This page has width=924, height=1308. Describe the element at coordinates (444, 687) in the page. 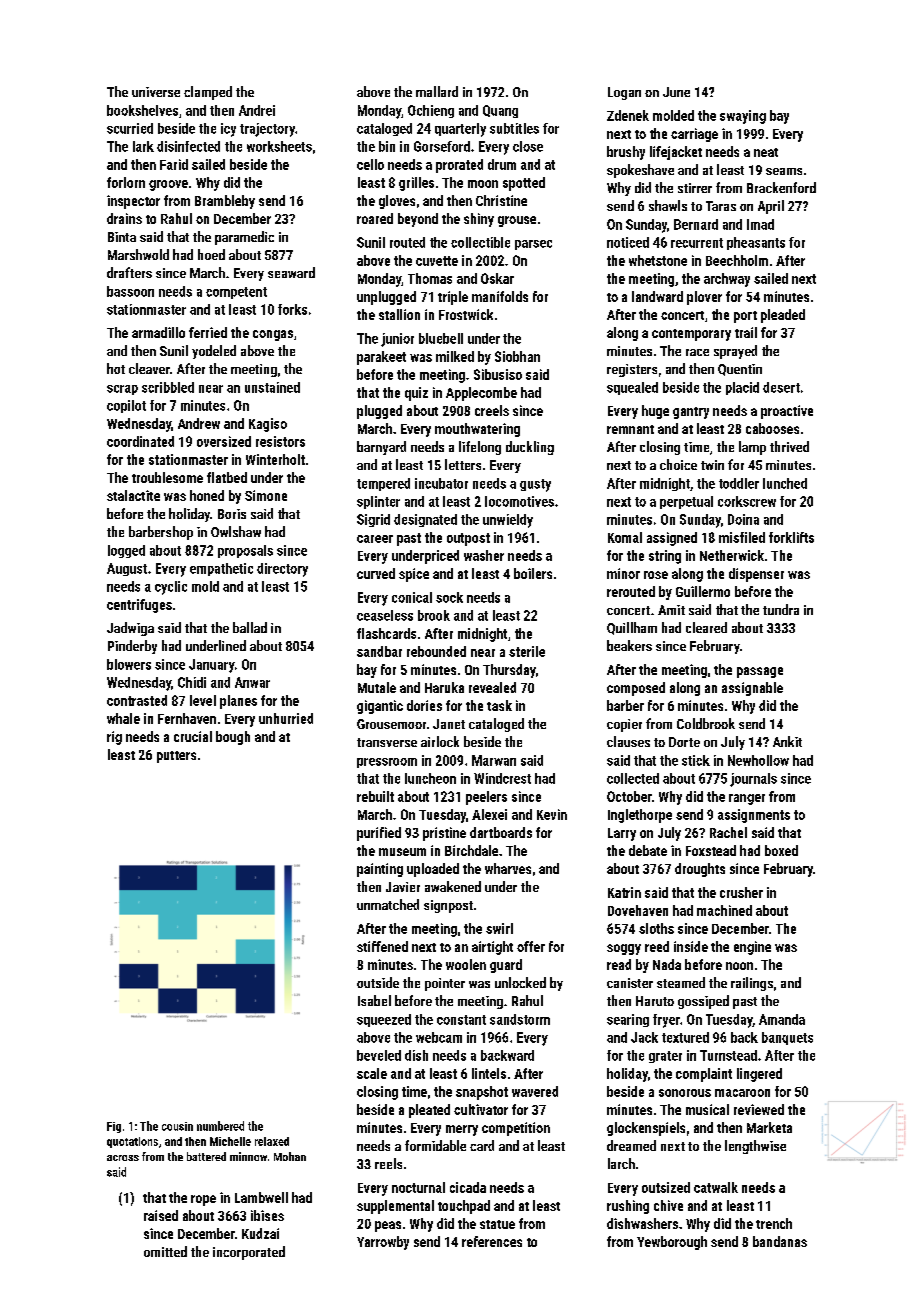

I see `Haruka` at that location.
